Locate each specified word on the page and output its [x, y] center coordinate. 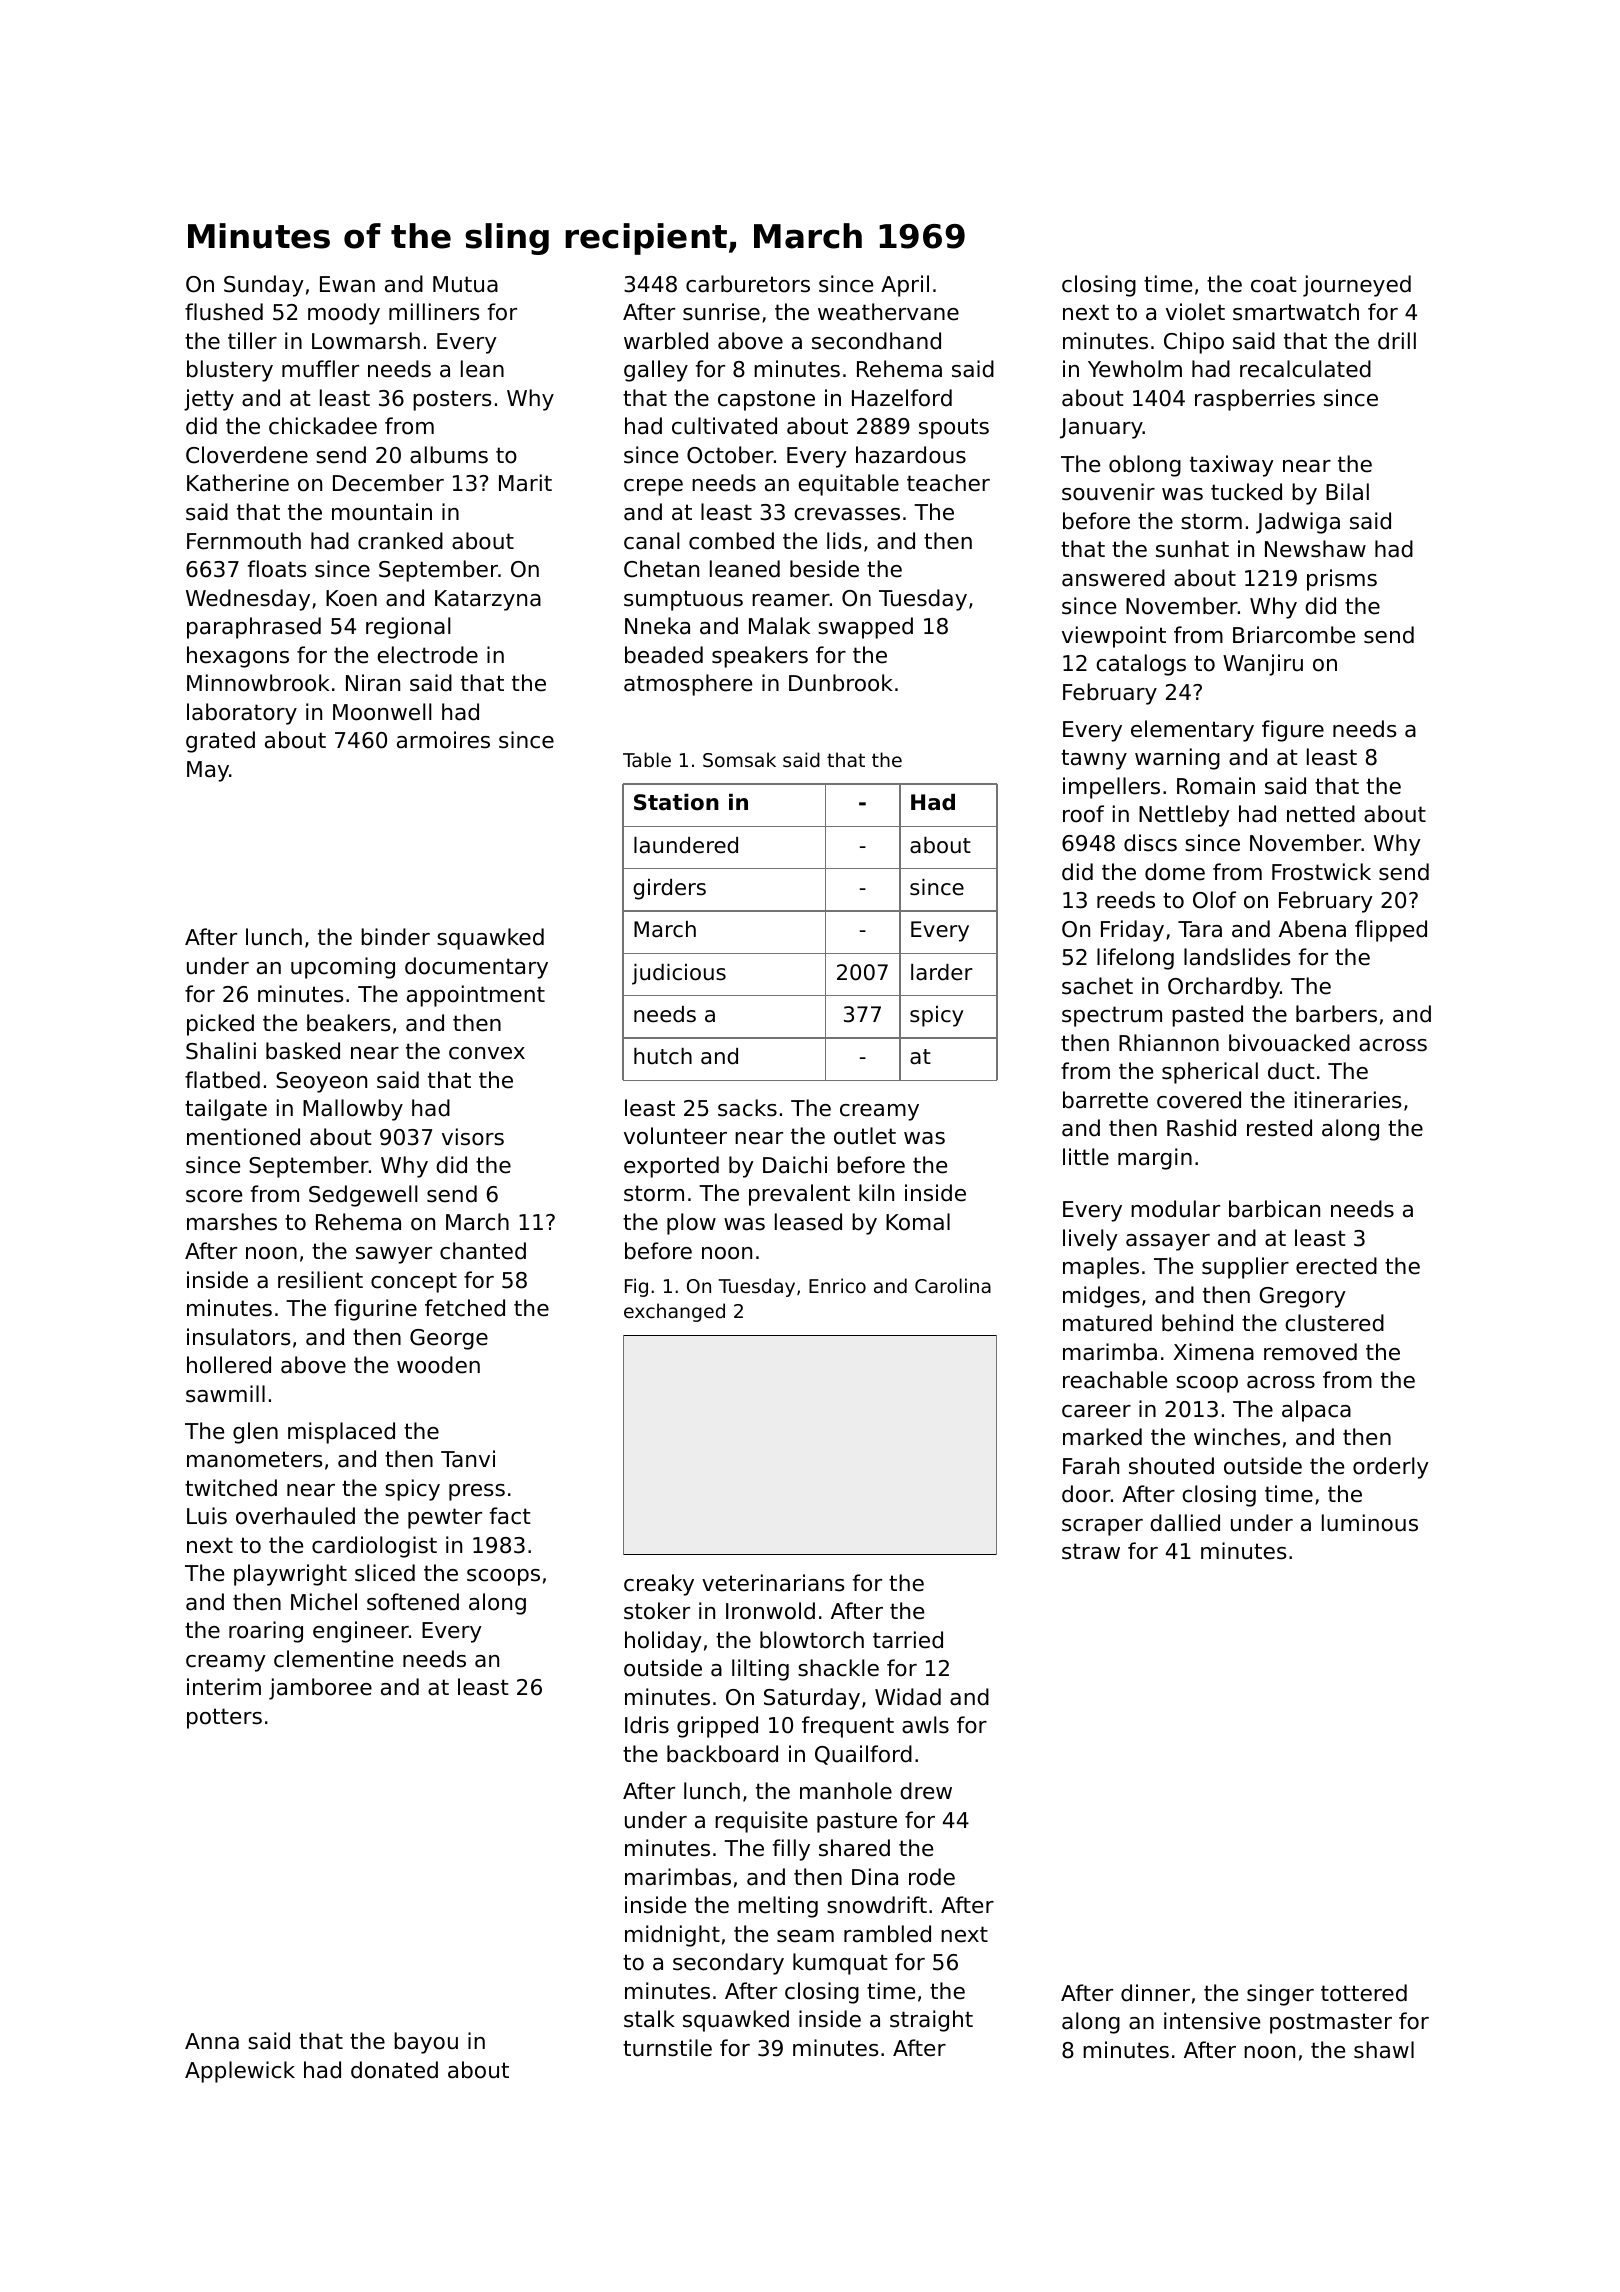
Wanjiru [1263, 665]
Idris [647, 1725]
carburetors [748, 284]
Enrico [837, 1285]
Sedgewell [363, 1196]
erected [1336, 1266]
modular [1175, 1209]
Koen [351, 598]
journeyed [1357, 286]
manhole [846, 1791]
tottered [1364, 1993]
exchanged [674, 1312]
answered [1113, 578]
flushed [224, 312]
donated [394, 2070]
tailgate [226, 1110]
